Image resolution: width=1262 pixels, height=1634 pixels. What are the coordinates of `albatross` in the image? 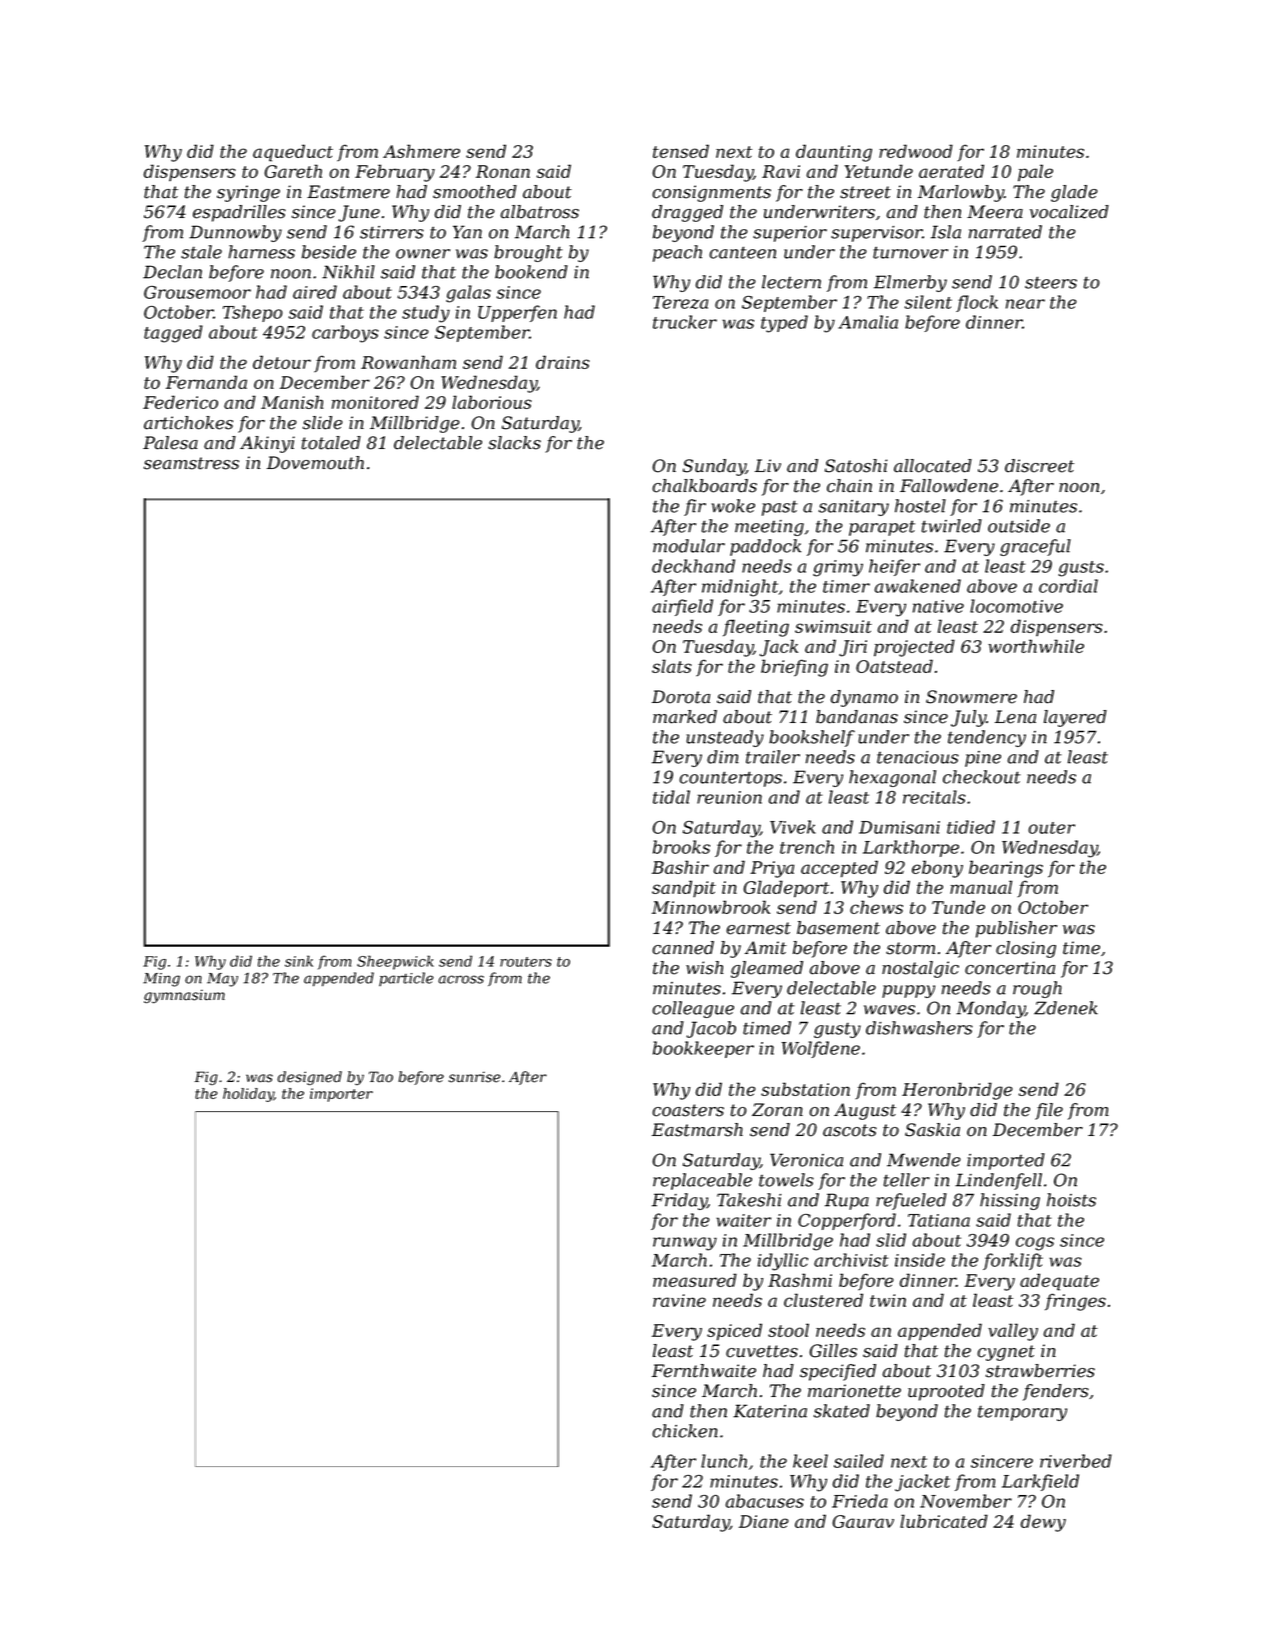 It's located at (539, 212).
